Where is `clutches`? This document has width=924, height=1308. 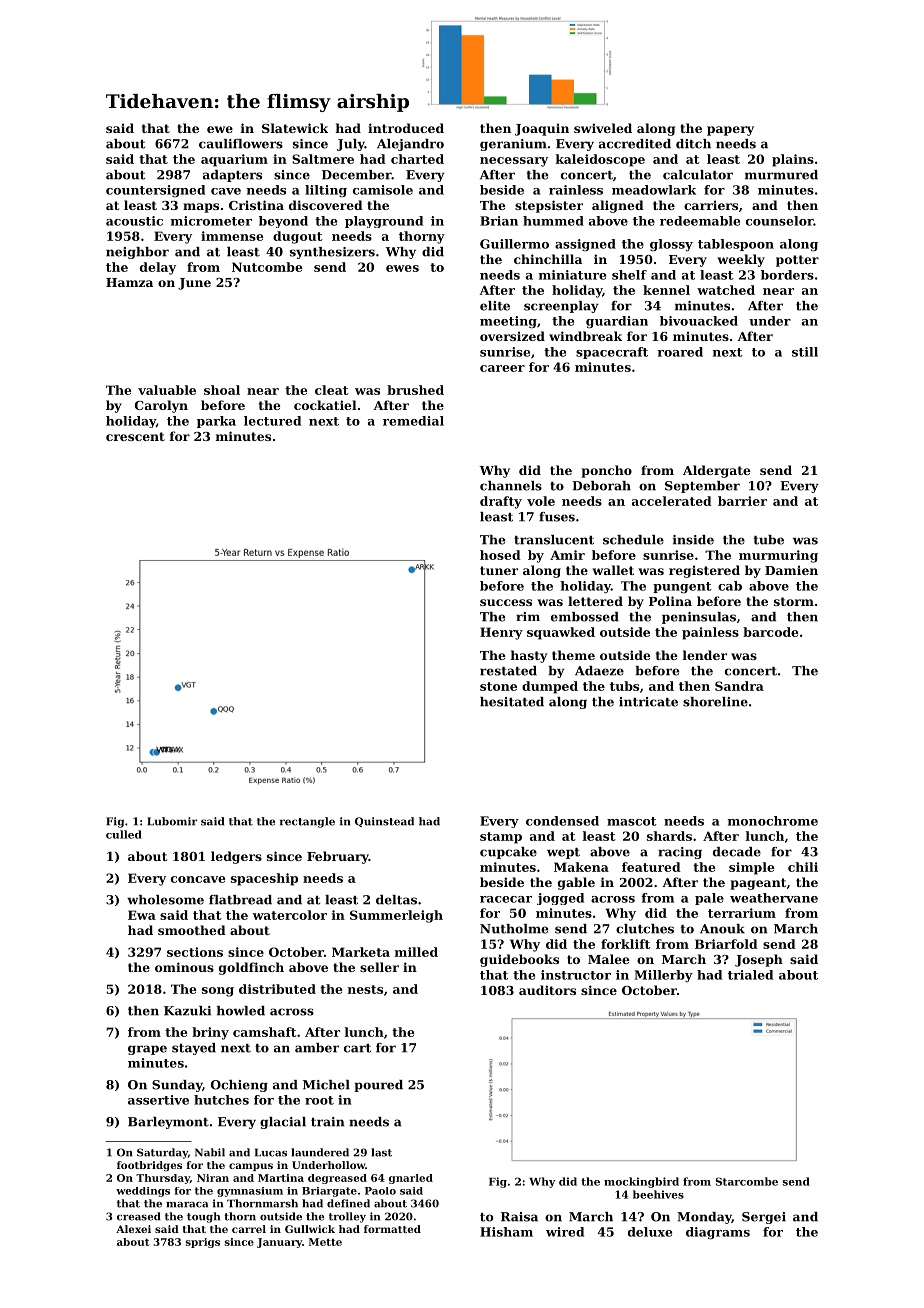 clutches is located at coordinates (645, 929).
